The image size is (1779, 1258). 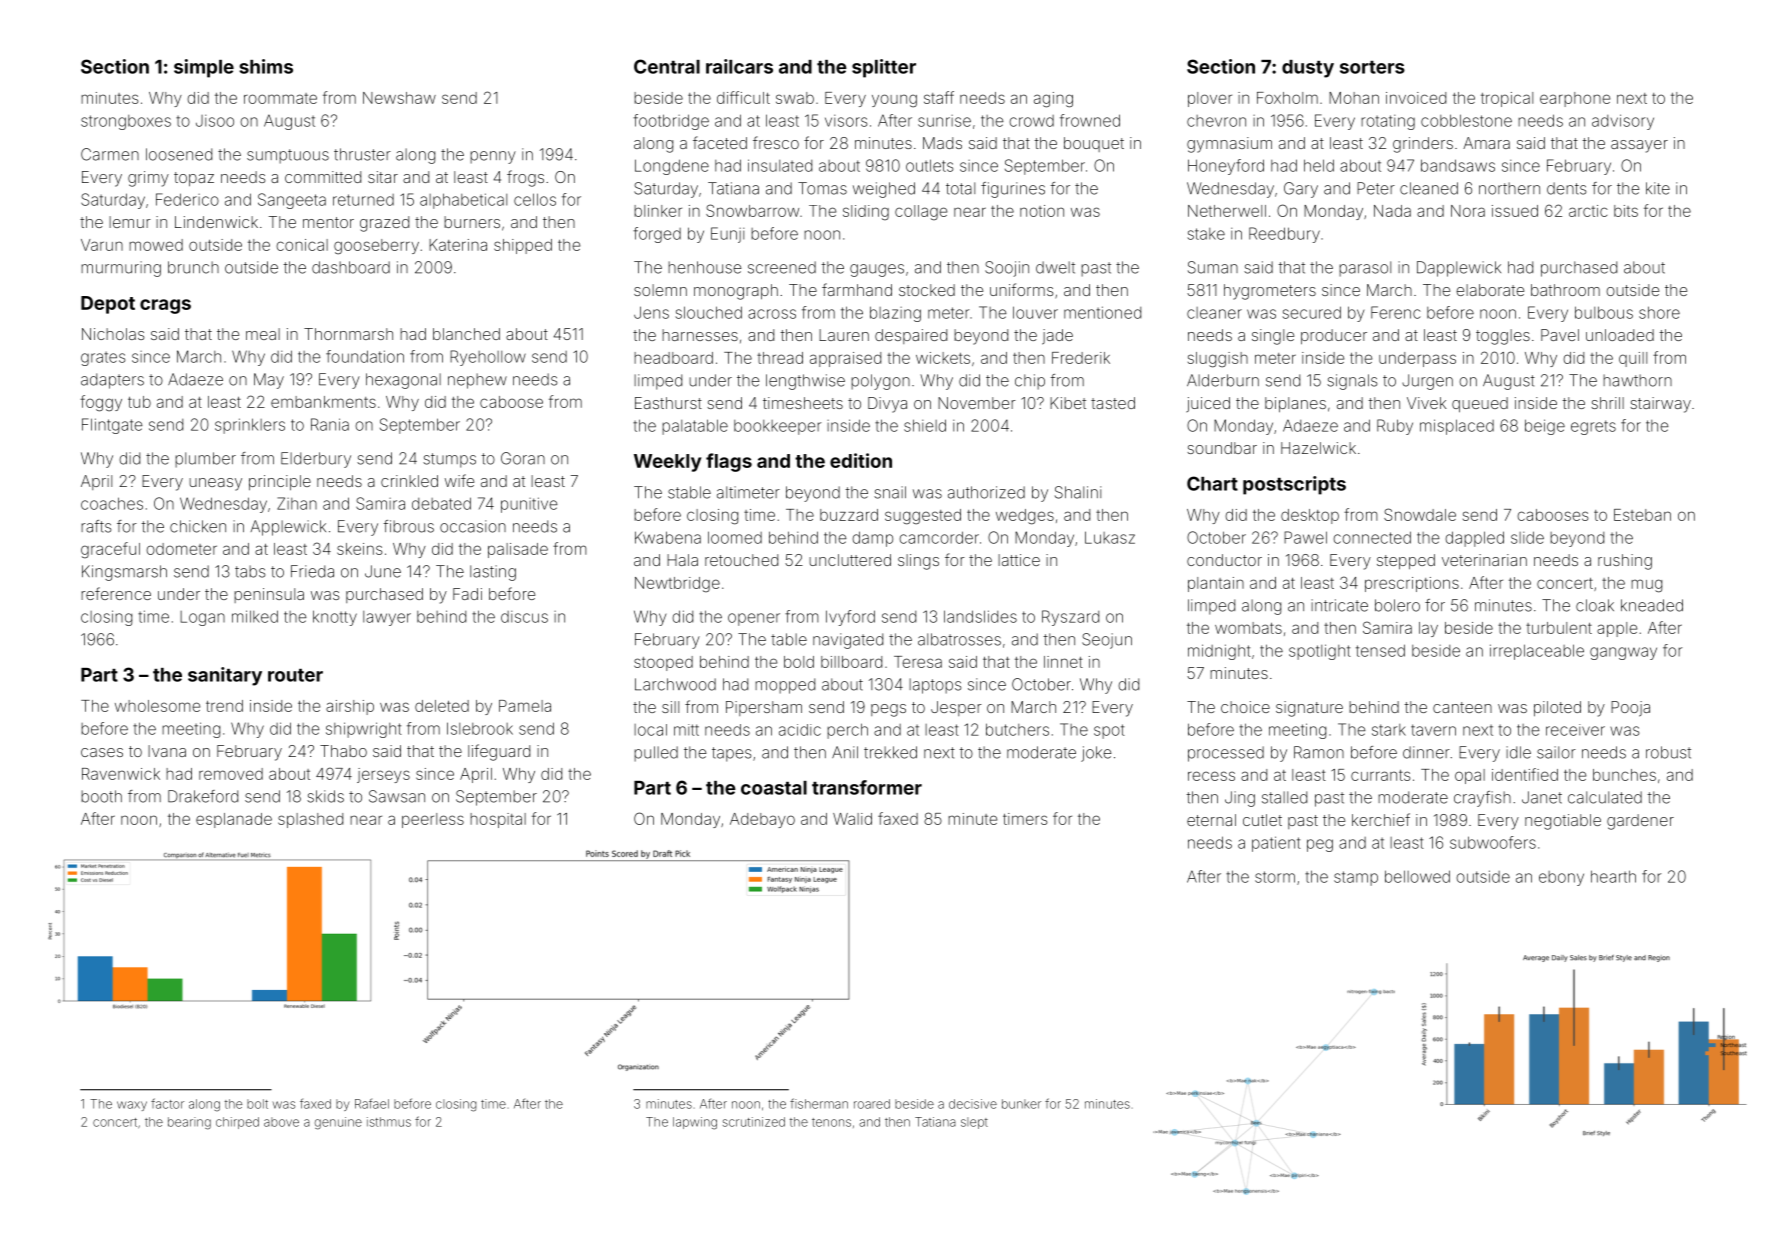 I want to click on wholesome, so click(x=157, y=706).
